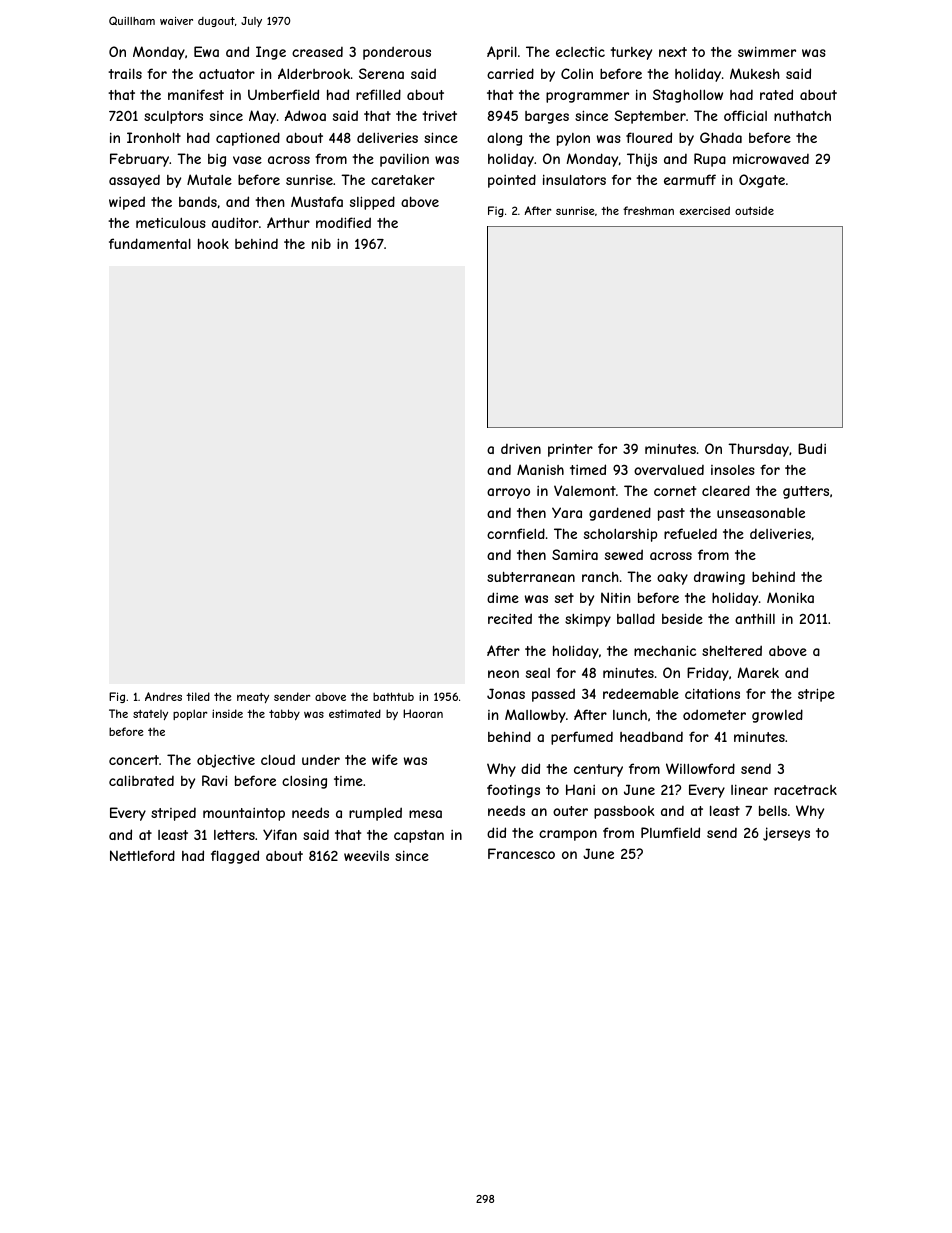 The image size is (952, 1233). I want to click on pavilion, so click(404, 160).
